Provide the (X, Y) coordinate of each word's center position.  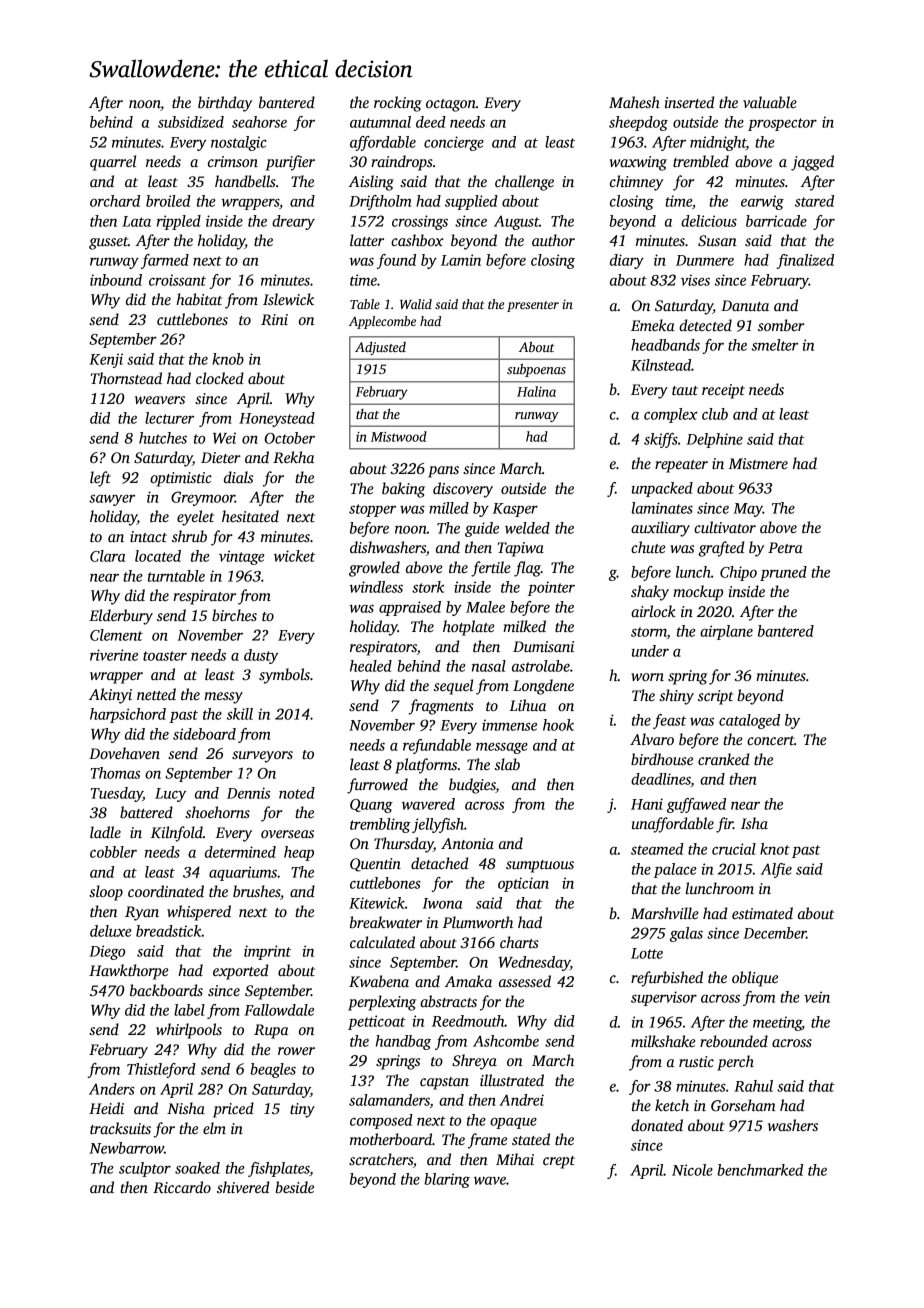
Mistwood (399, 436)
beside (295, 1187)
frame (487, 1141)
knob (228, 359)
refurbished (667, 979)
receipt (723, 391)
